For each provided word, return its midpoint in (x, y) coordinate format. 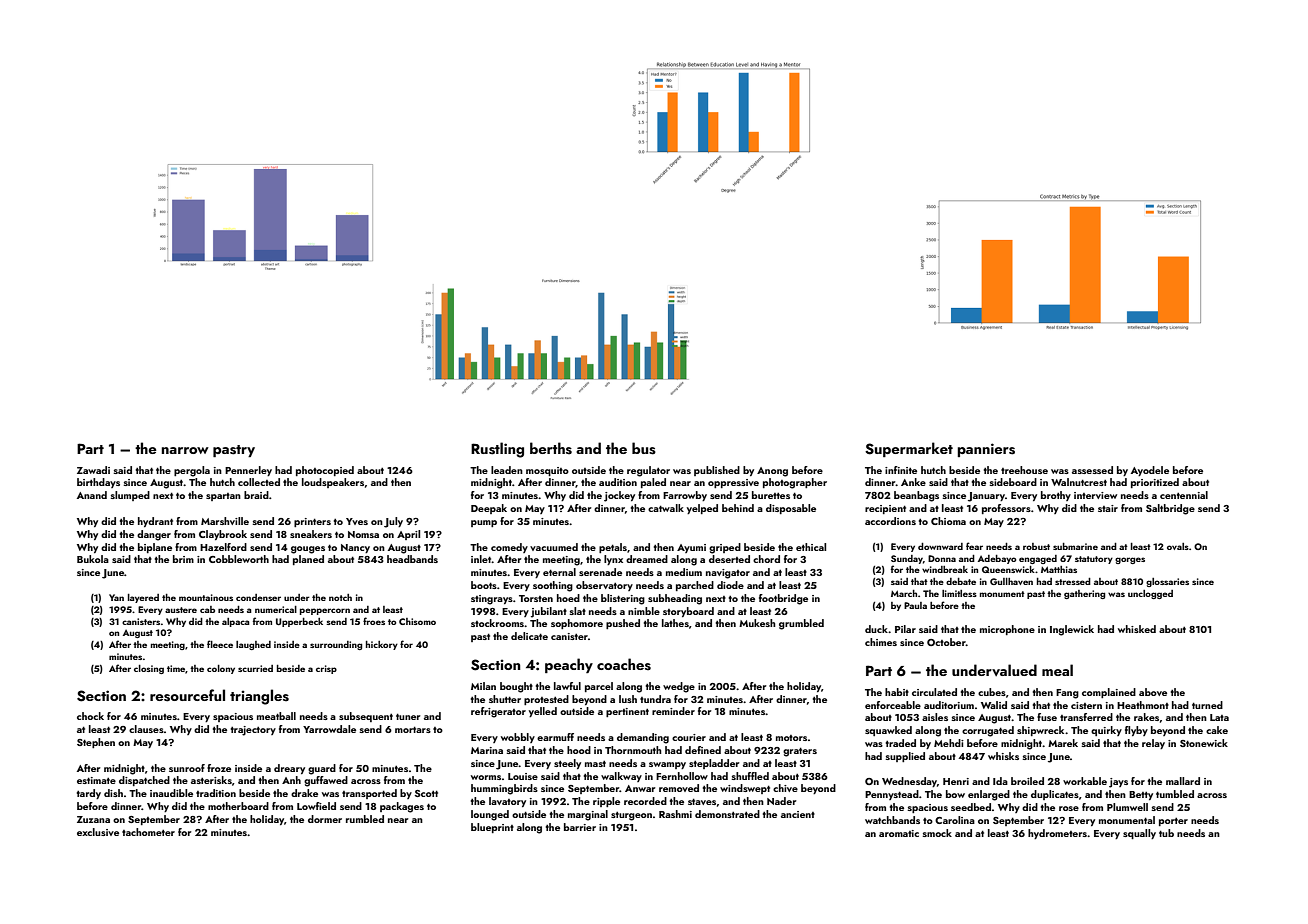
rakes (1146, 717)
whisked (1137, 629)
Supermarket (909, 449)
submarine (1075, 546)
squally (1139, 834)
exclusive (98, 832)
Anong (772, 472)
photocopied (325, 471)
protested (546, 700)
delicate (529, 636)
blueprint (492, 828)
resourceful (187, 695)
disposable (791, 509)
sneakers (311, 534)
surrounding (336, 645)
